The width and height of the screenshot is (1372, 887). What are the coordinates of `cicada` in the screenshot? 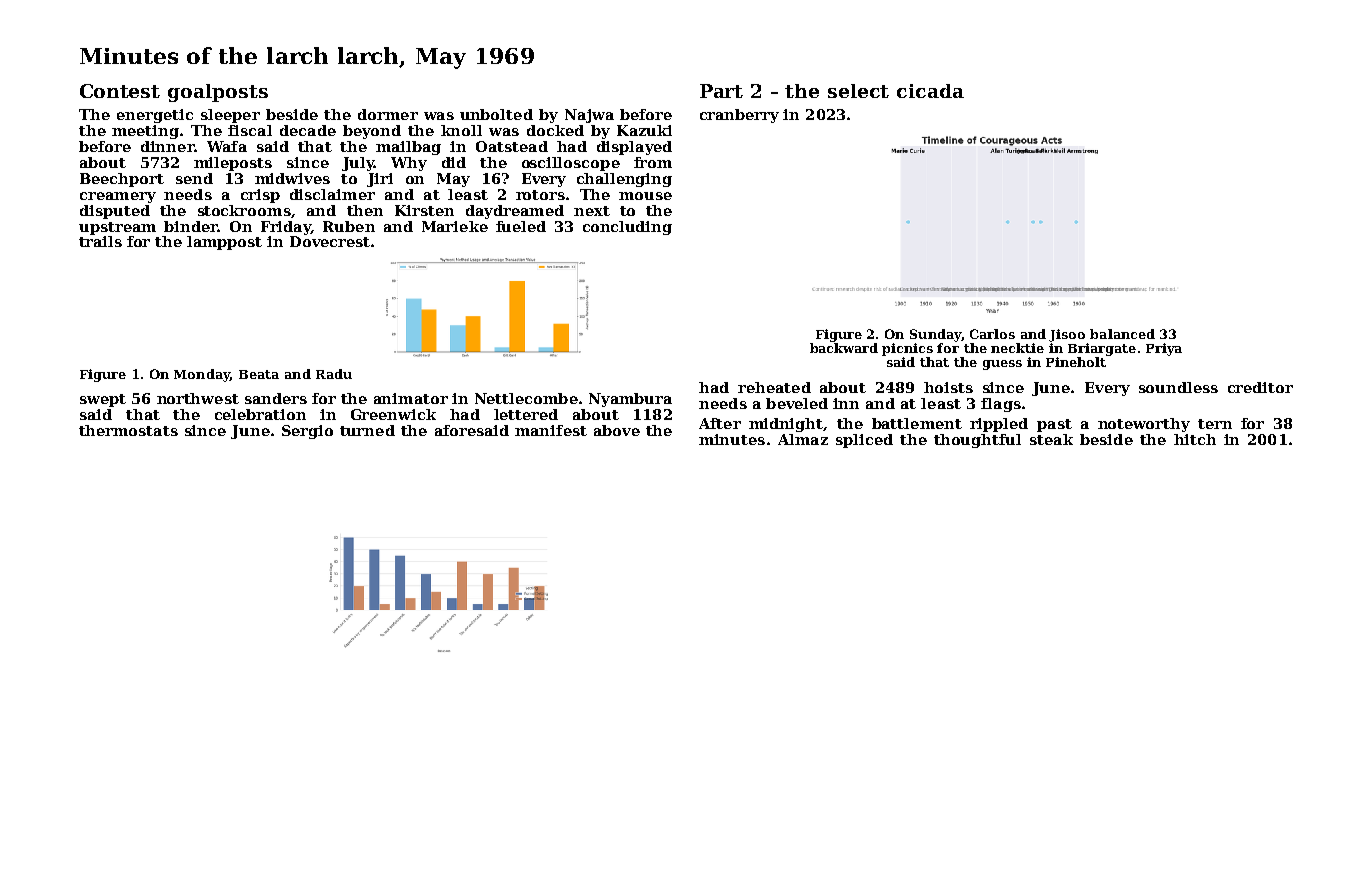 It's located at (930, 91).
